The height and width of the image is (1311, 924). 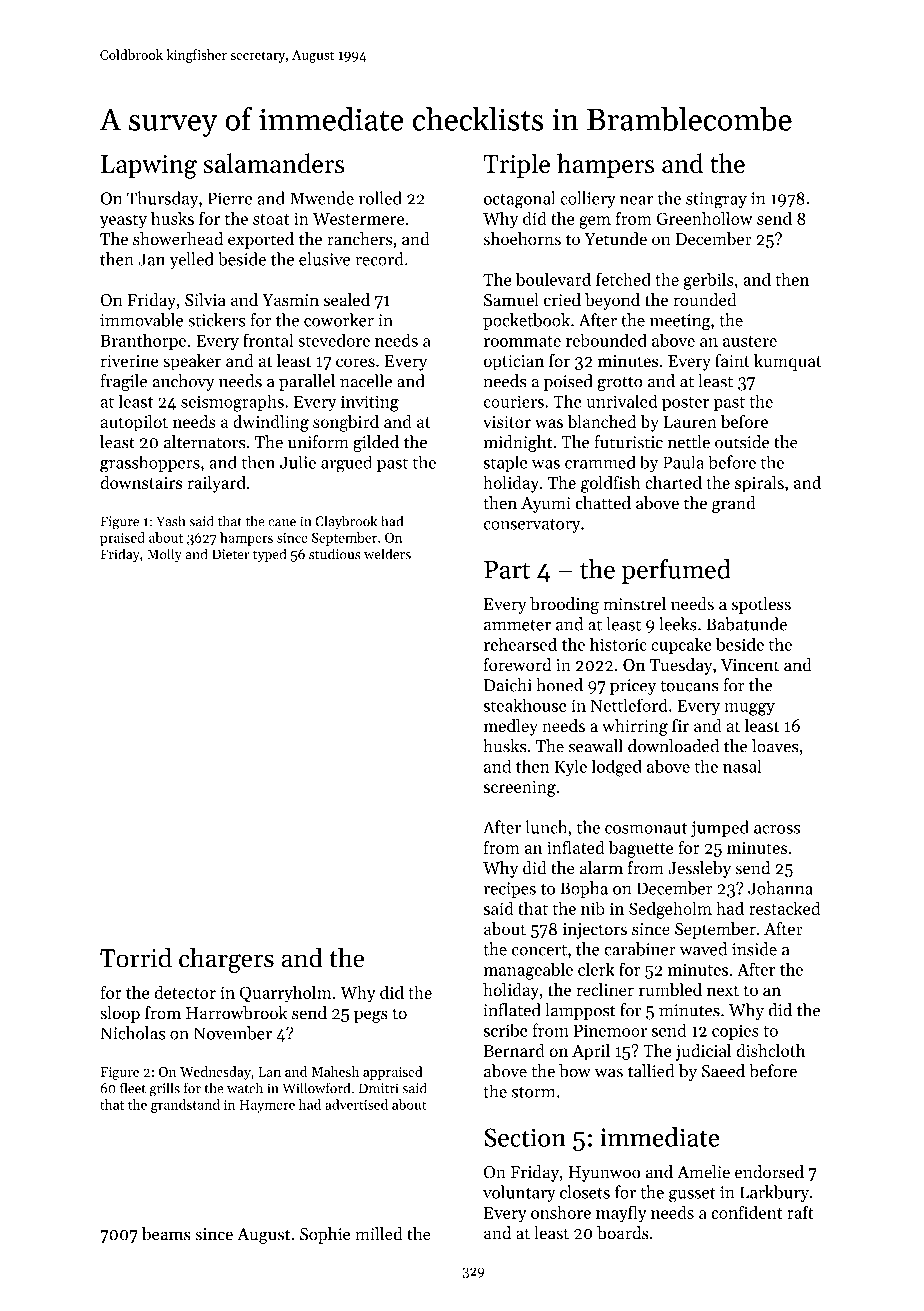 What do you see at coordinates (232, 403) in the image?
I see `seismographs` at bounding box center [232, 403].
